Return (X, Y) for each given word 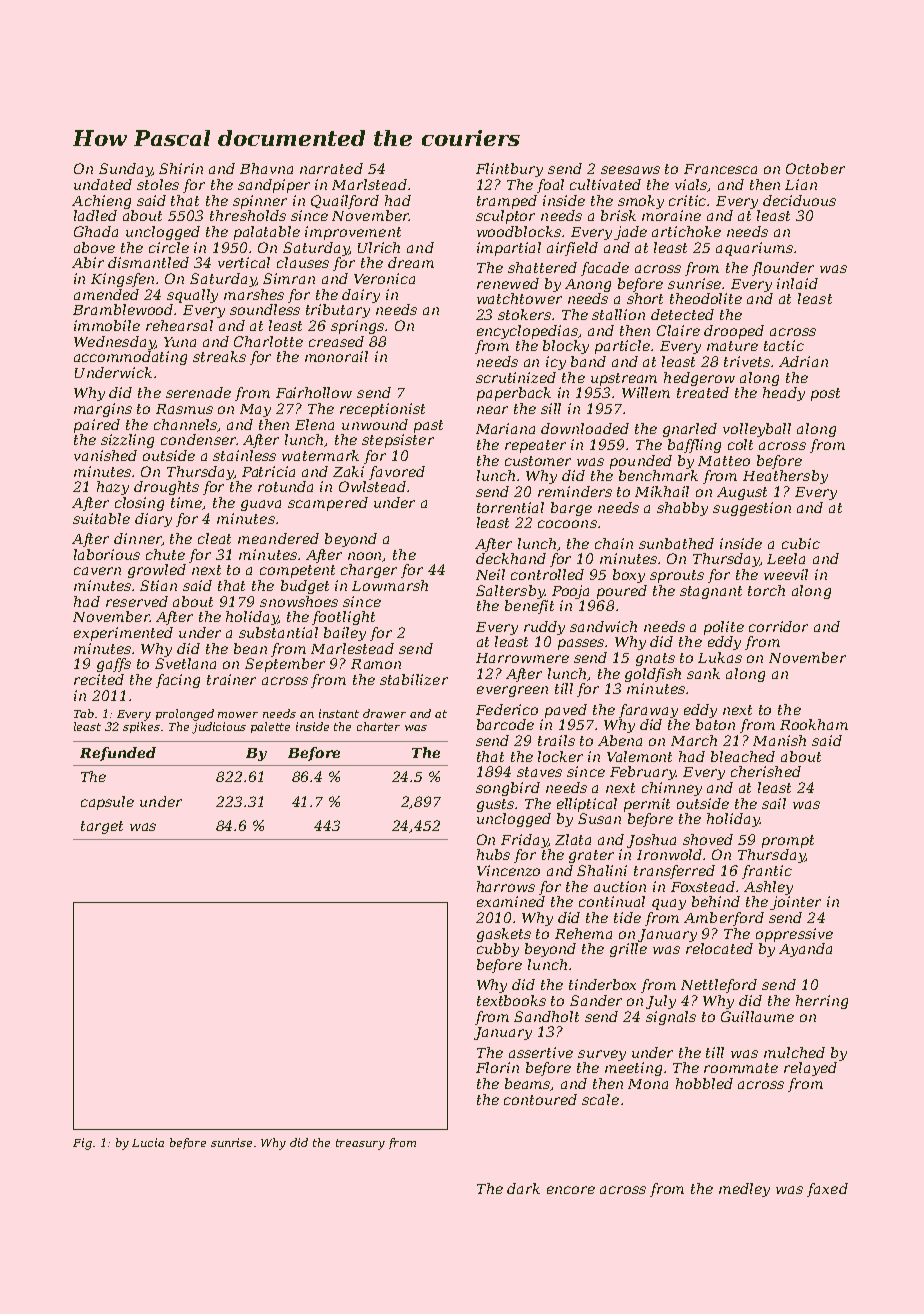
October (815, 168)
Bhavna (266, 168)
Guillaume (757, 1016)
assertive (541, 1052)
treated (703, 392)
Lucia (148, 1142)
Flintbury (509, 170)
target (102, 827)
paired (97, 426)
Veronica (384, 278)
